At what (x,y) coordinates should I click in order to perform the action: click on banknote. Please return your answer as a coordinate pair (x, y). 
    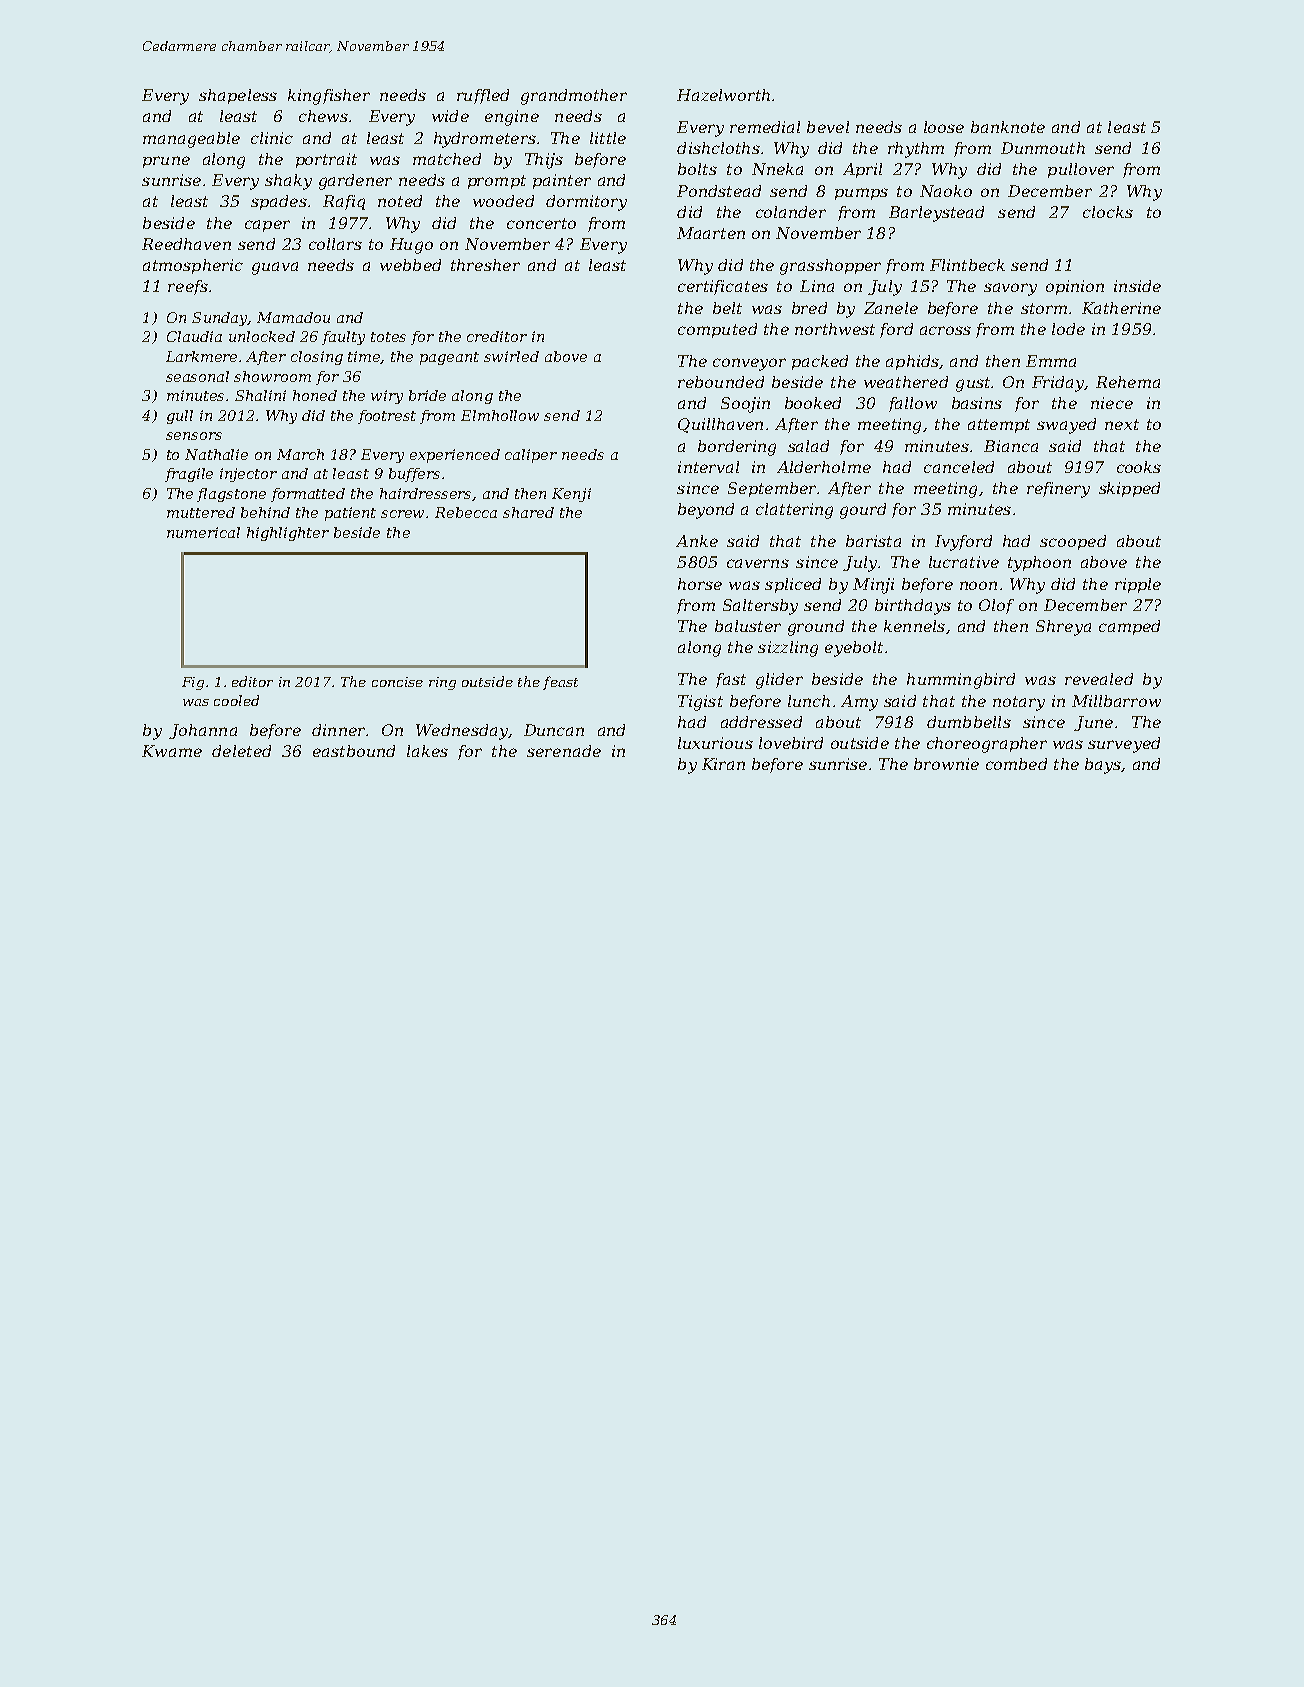
    Looking at the image, I should click on (1008, 127).
